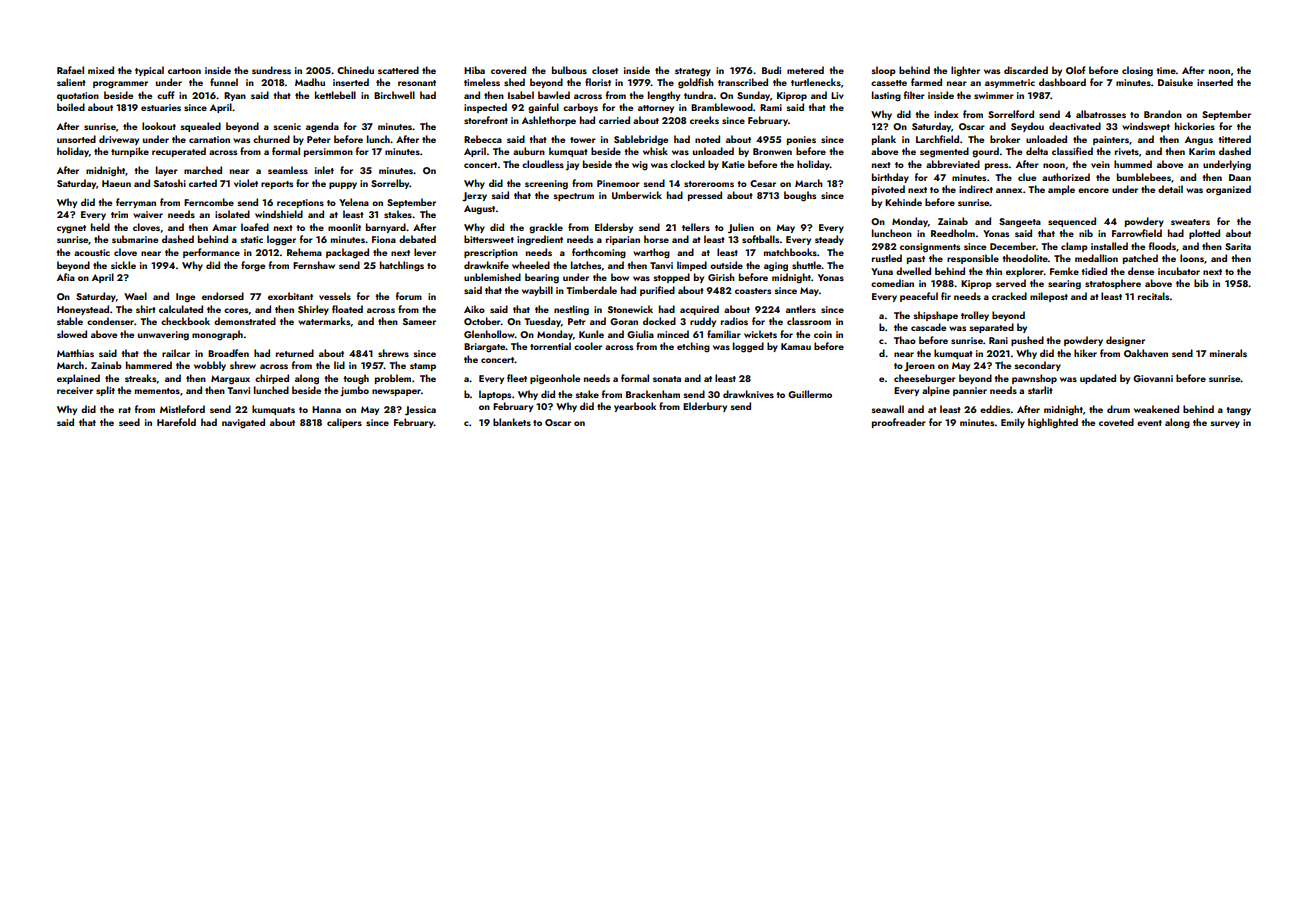 This image has height=924, width=1308. What do you see at coordinates (653, 394) in the image?
I see `Brackenham` at bounding box center [653, 394].
